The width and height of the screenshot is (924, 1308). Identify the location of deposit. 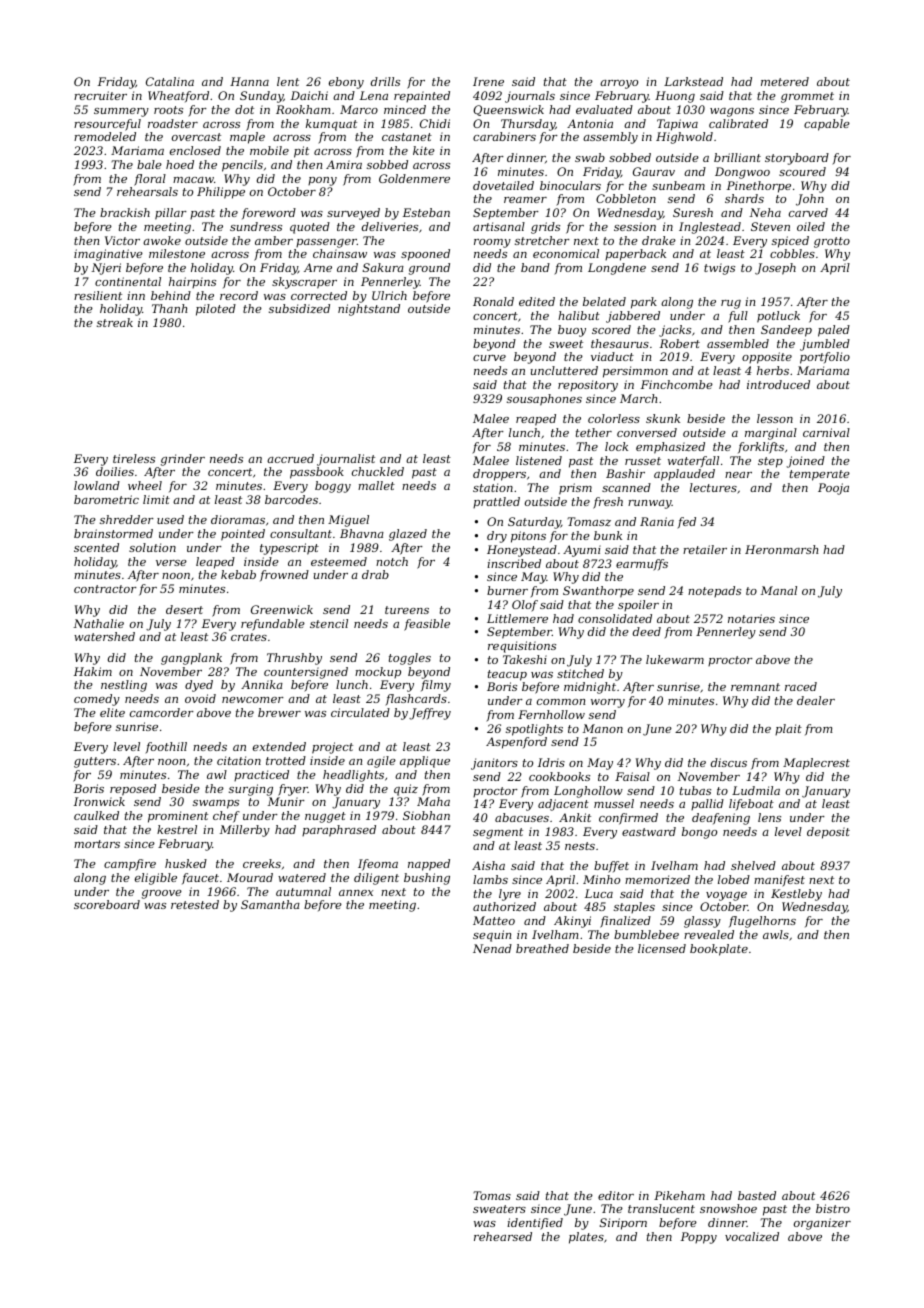
(828, 833).
